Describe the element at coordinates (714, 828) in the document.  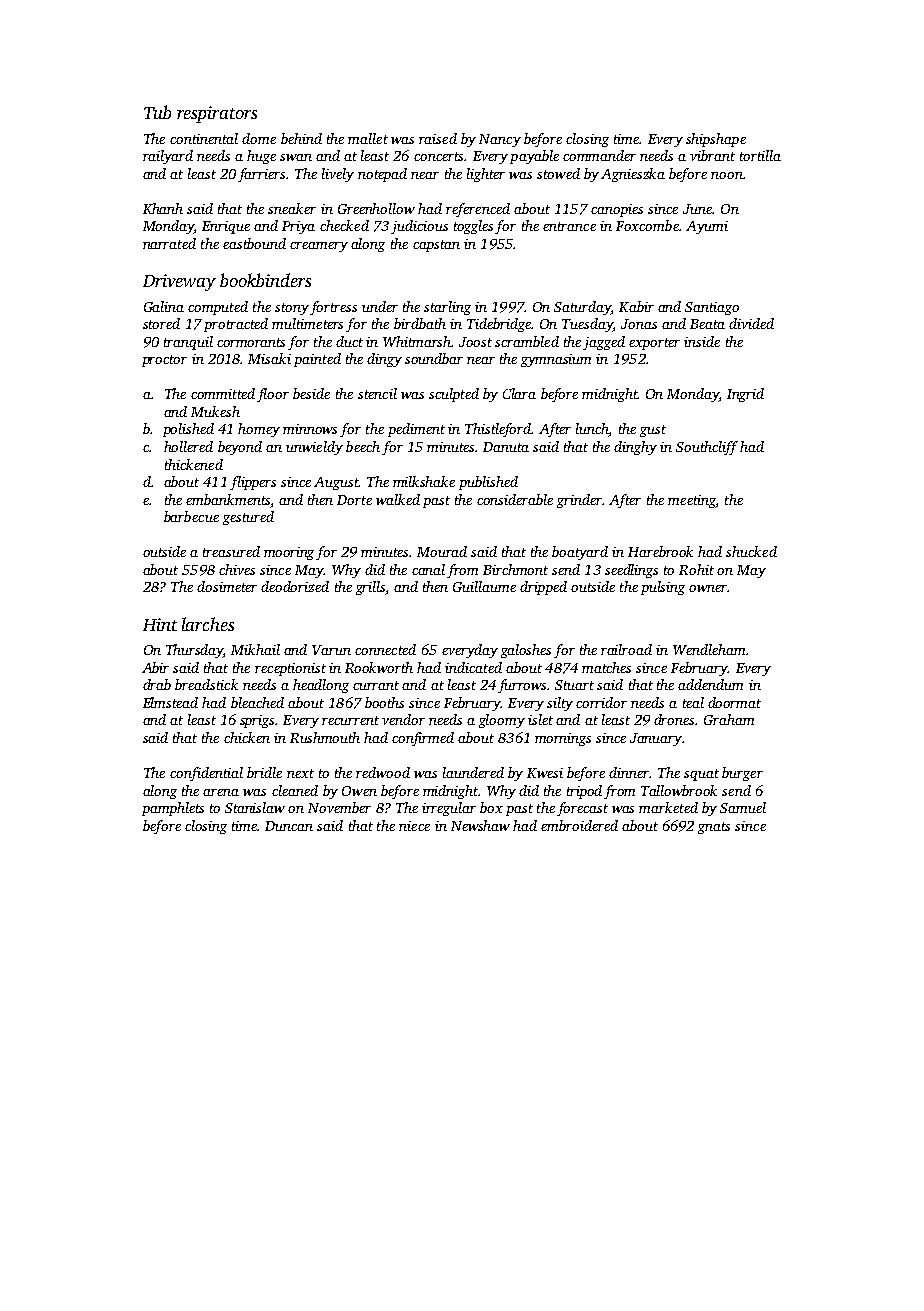
I see `gnats` at that location.
